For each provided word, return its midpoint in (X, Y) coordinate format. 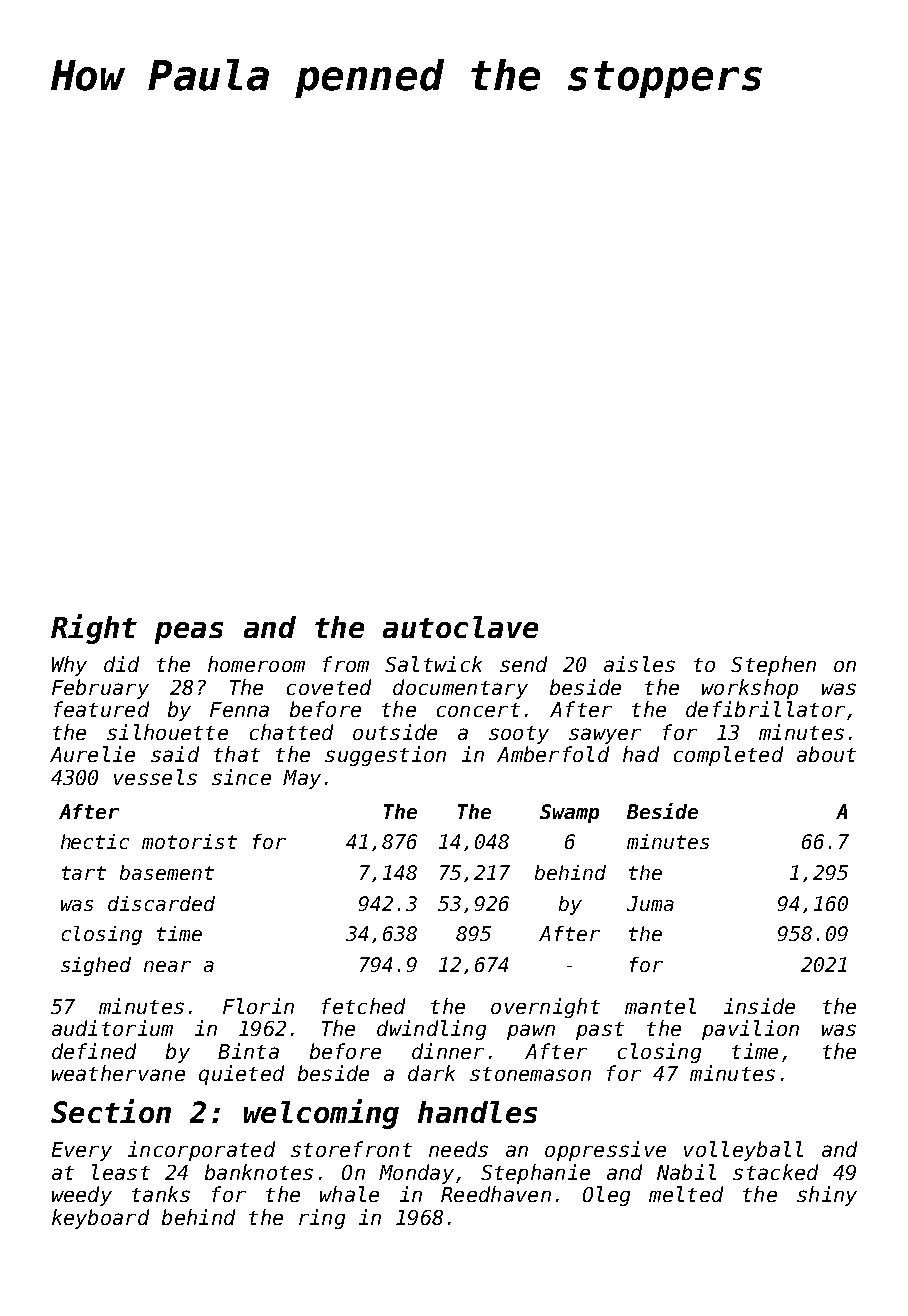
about (826, 754)
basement (167, 872)
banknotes (259, 1172)
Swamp (569, 813)
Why (69, 666)
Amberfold (553, 754)
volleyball (743, 1151)
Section (111, 1111)
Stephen (773, 666)
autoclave (460, 627)
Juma (650, 903)
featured (101, 709)
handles (477, 1112)
